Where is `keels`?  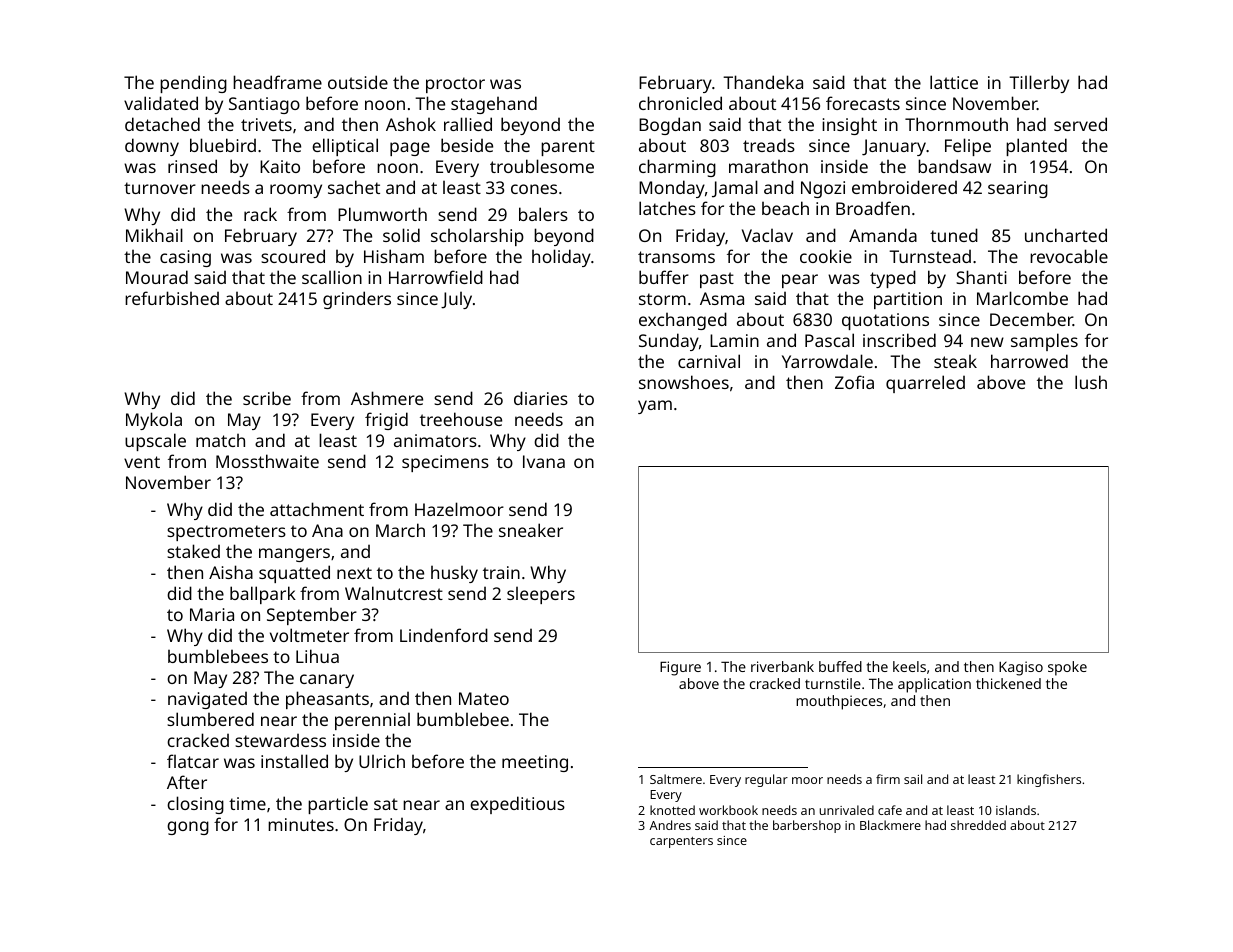 keels is located at coordinates (909, 666).
